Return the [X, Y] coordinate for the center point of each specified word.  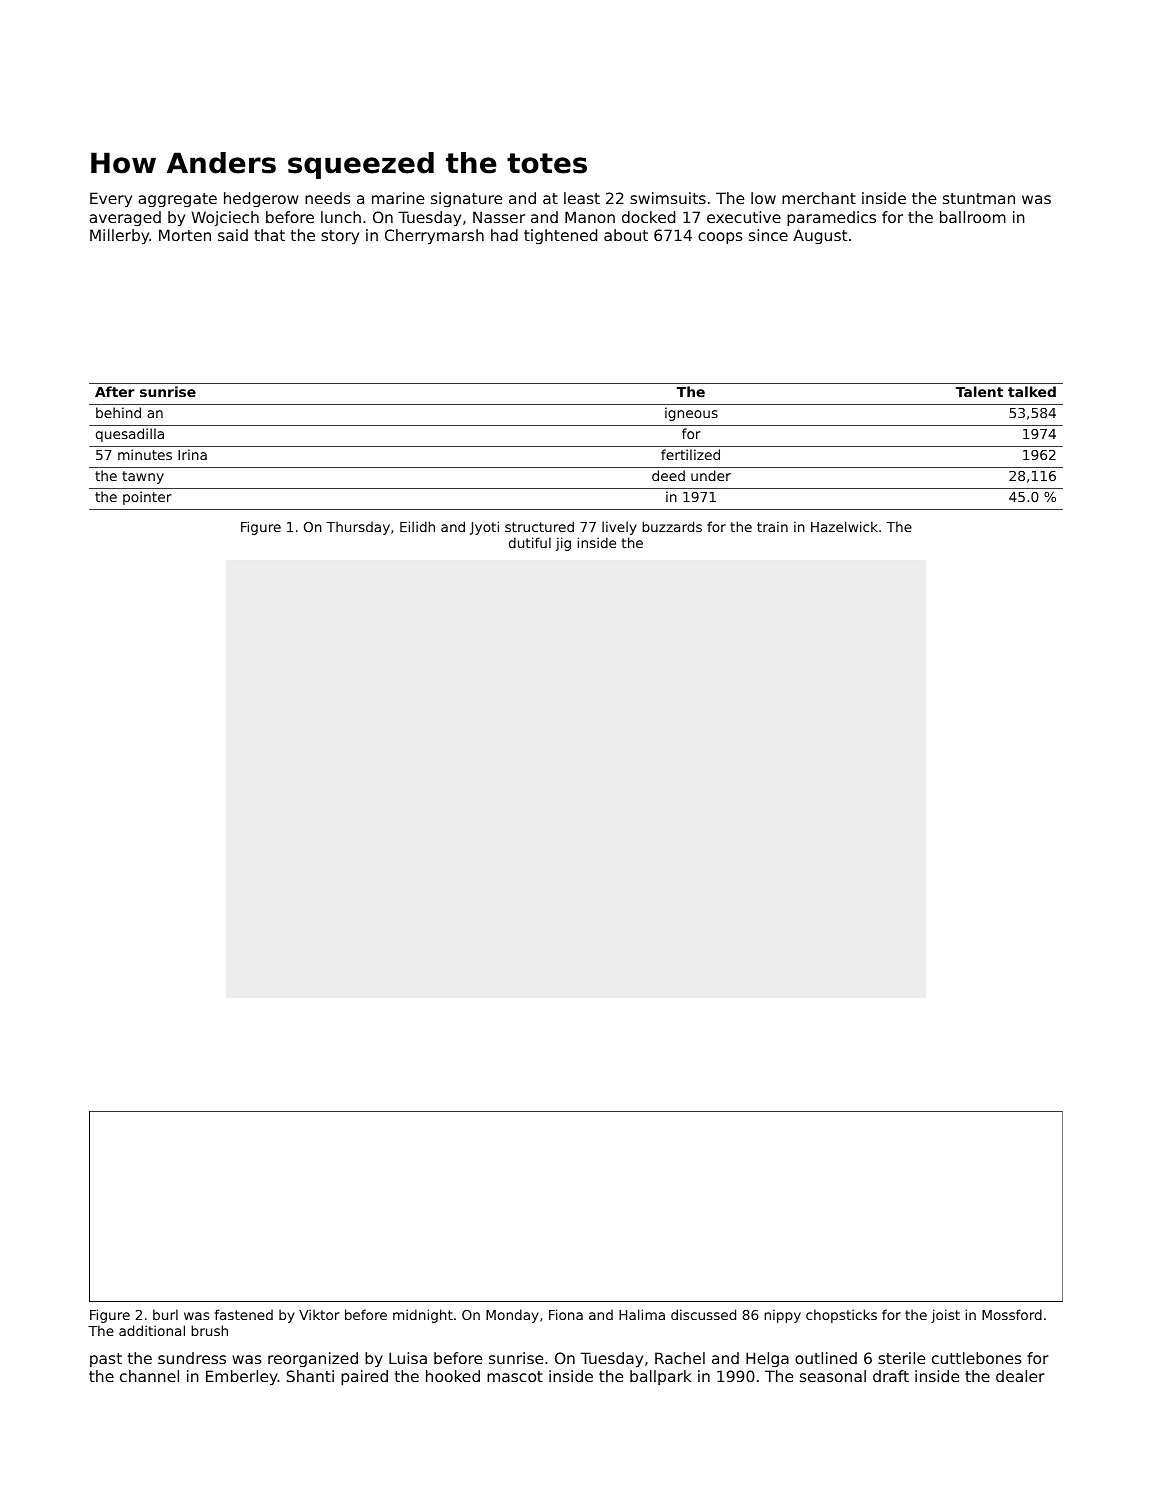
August [820, 236]
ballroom [973, 217]
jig [563, 544]
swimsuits [668, 198]
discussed [703, 1314]
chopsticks [841, 1316]
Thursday [358, 528]
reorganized [313, 1359]
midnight [423, 1316]
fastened [244, 1314]
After [115, 391]
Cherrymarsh [434, 236]
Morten [185, 235]
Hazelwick [844, 526]
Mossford [1012, 1314]
